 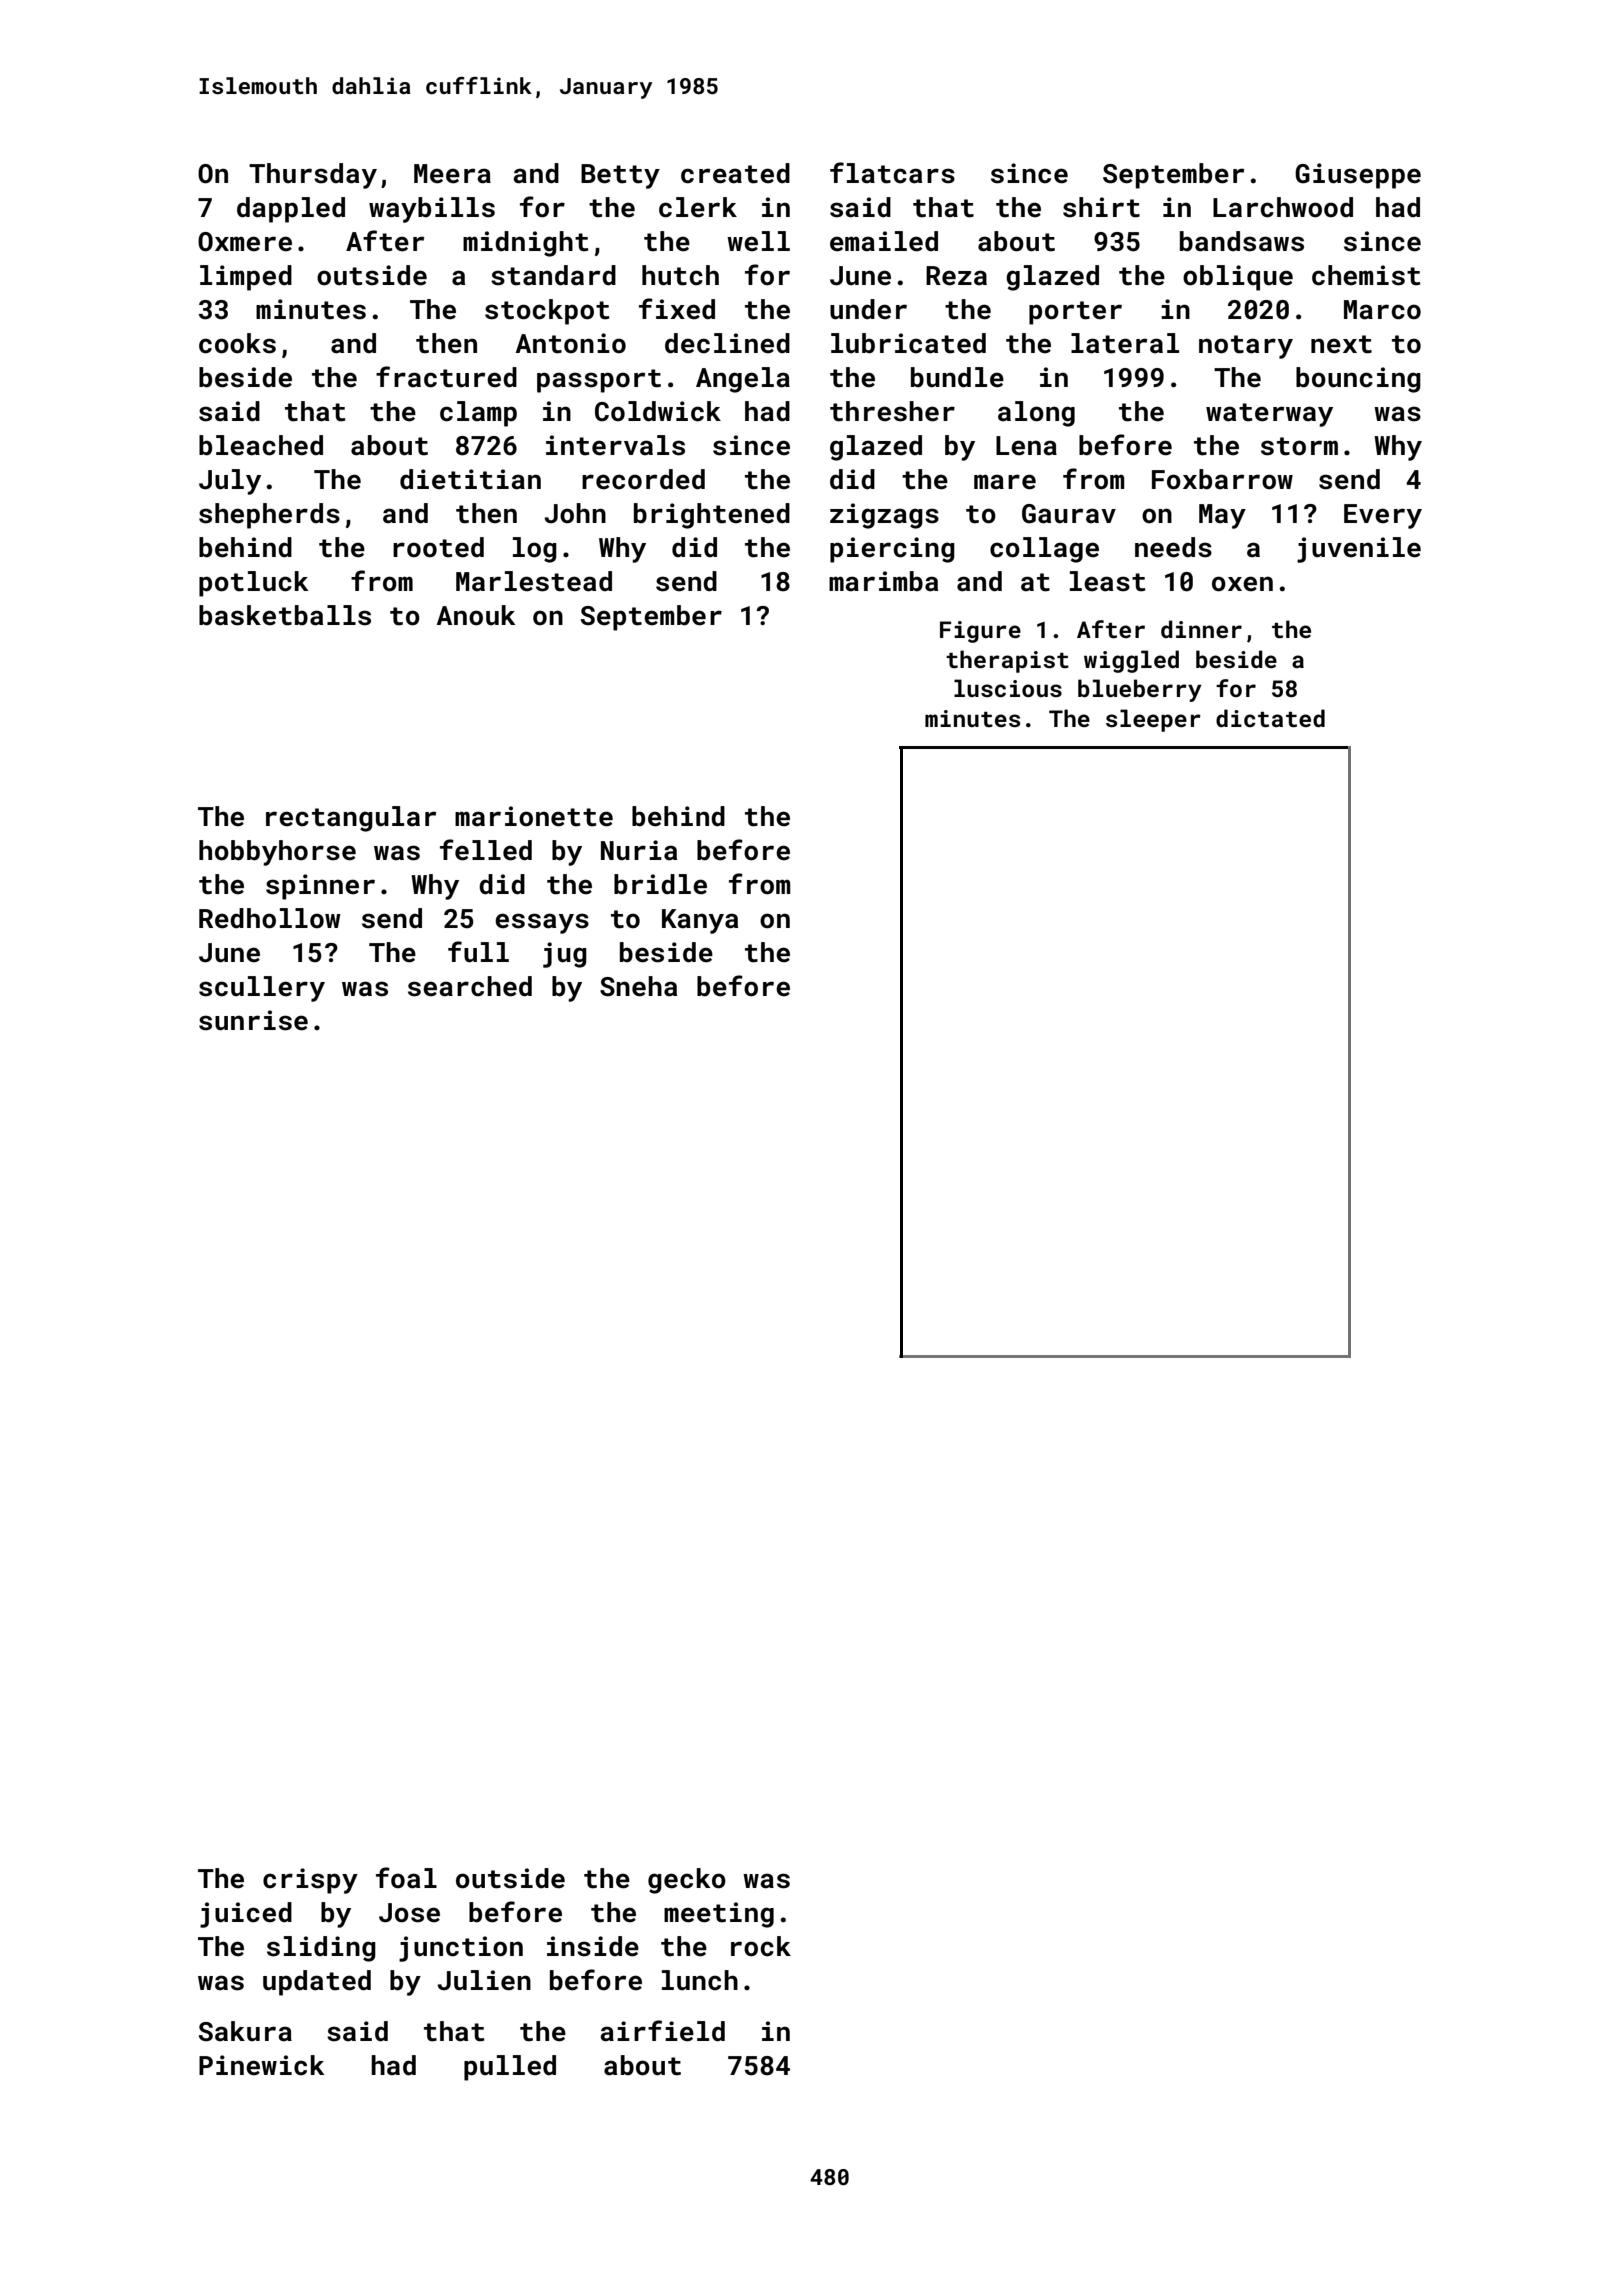 What do you see at coordinates (892, 411) in the screenshot?
I see `thresher` at bounding box center [892, 411].
